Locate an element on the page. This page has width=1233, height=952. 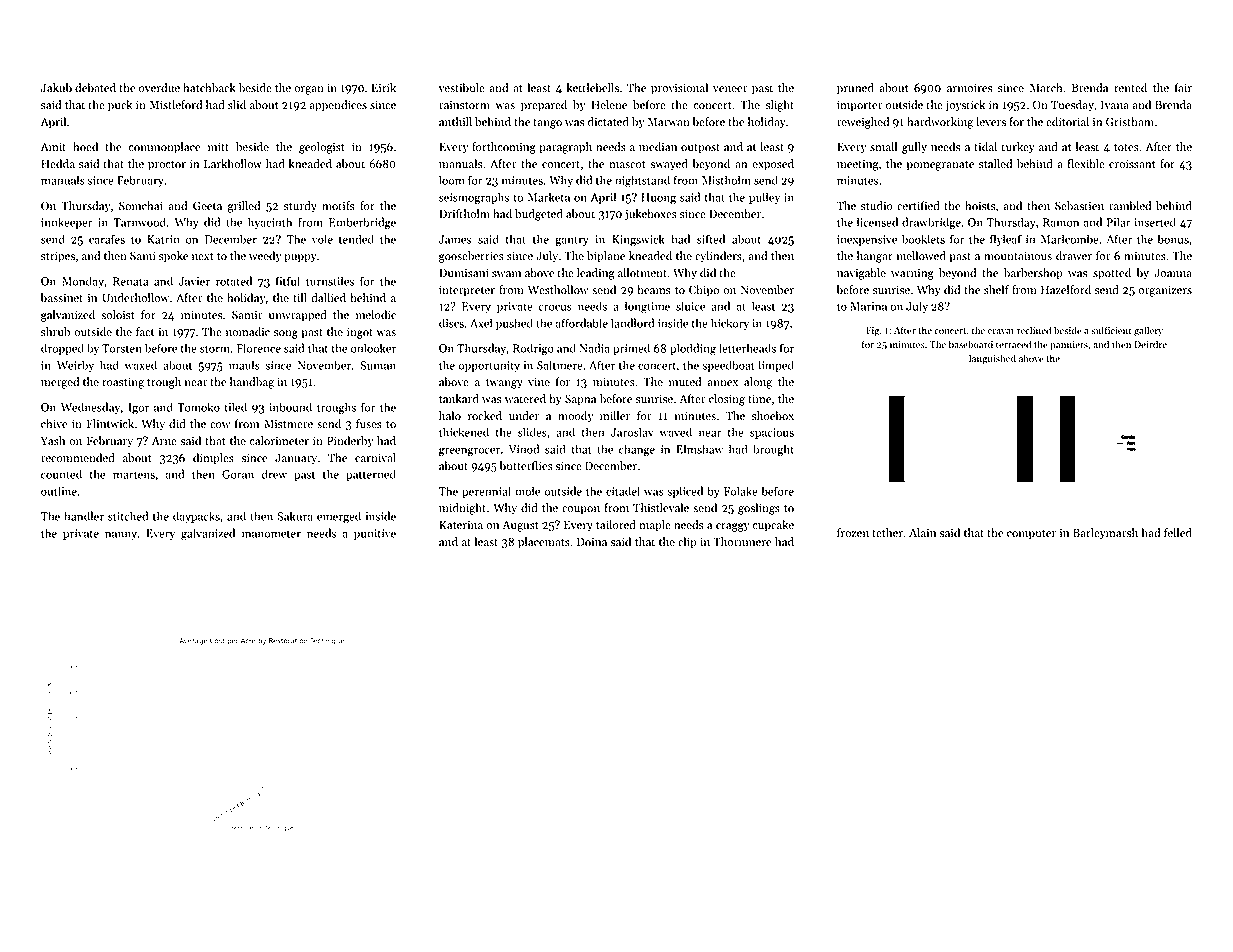
gantry is located at coordinates (572, 241).
